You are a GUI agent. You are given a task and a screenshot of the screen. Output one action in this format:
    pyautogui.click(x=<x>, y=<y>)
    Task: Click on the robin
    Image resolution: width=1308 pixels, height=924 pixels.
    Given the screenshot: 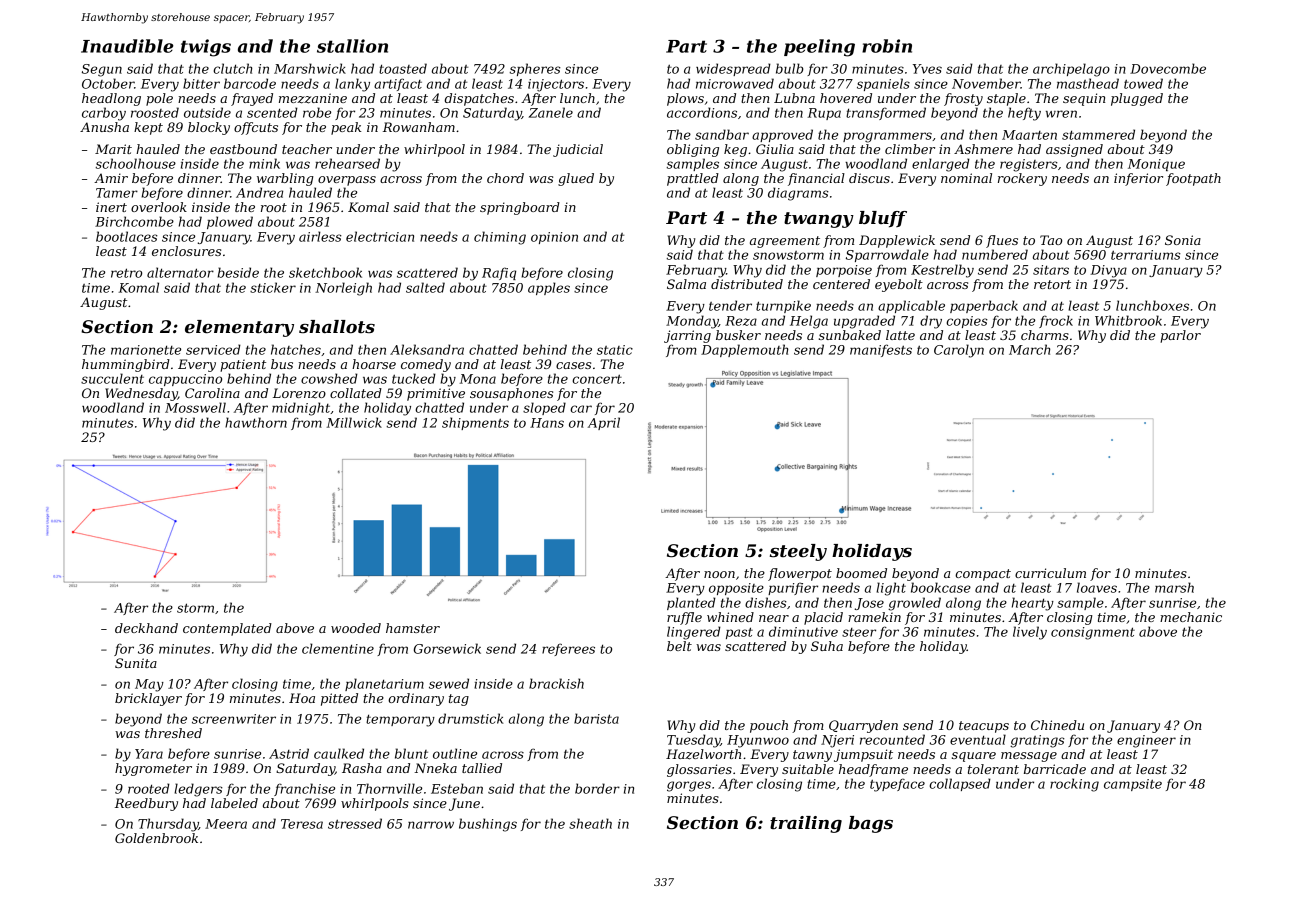 What is the action you would take?
    pyautogui.click(x=887, y=46)
